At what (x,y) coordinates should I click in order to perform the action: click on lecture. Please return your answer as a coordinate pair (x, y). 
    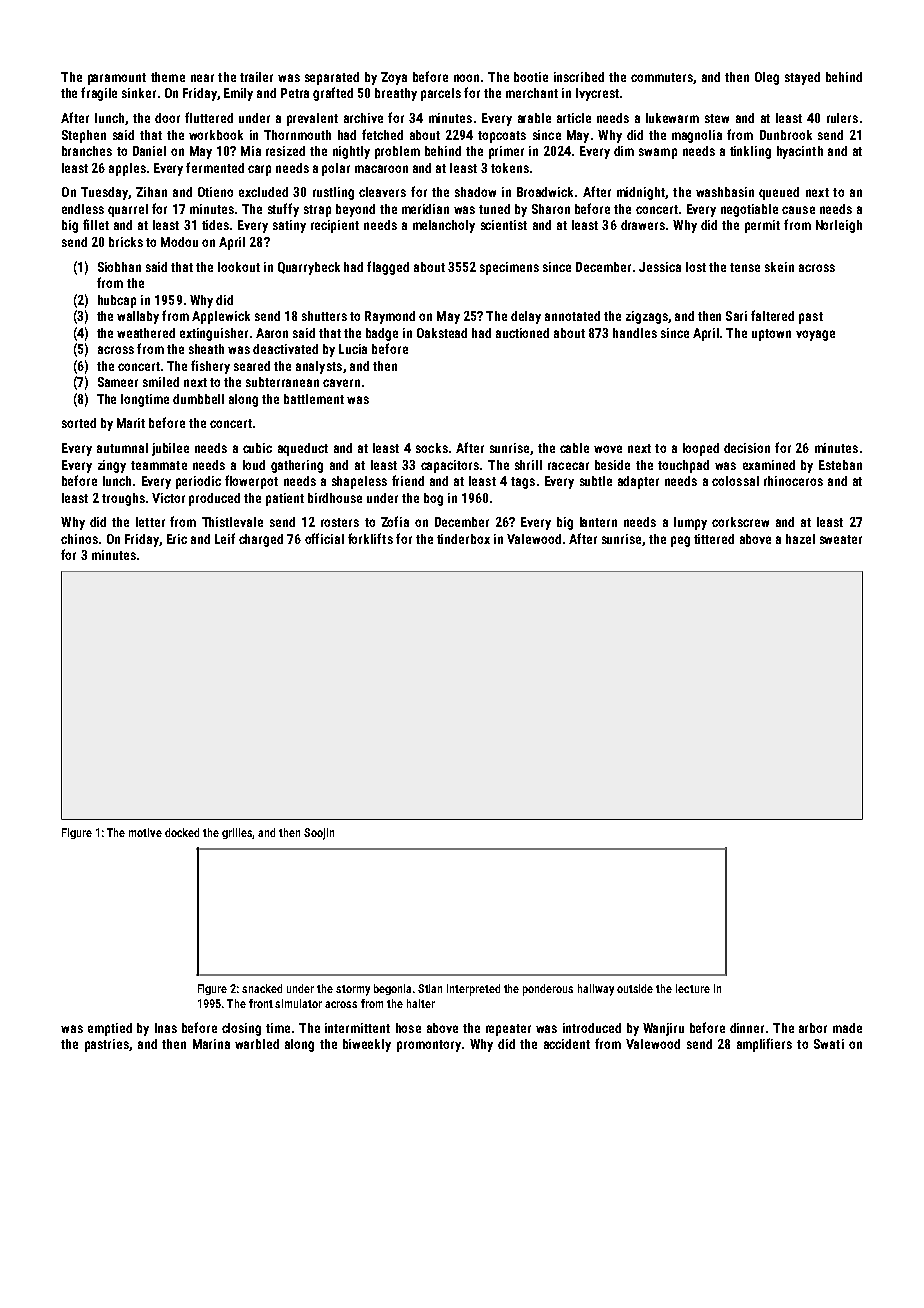
    Looking at the image, I should click on (693, 988).
